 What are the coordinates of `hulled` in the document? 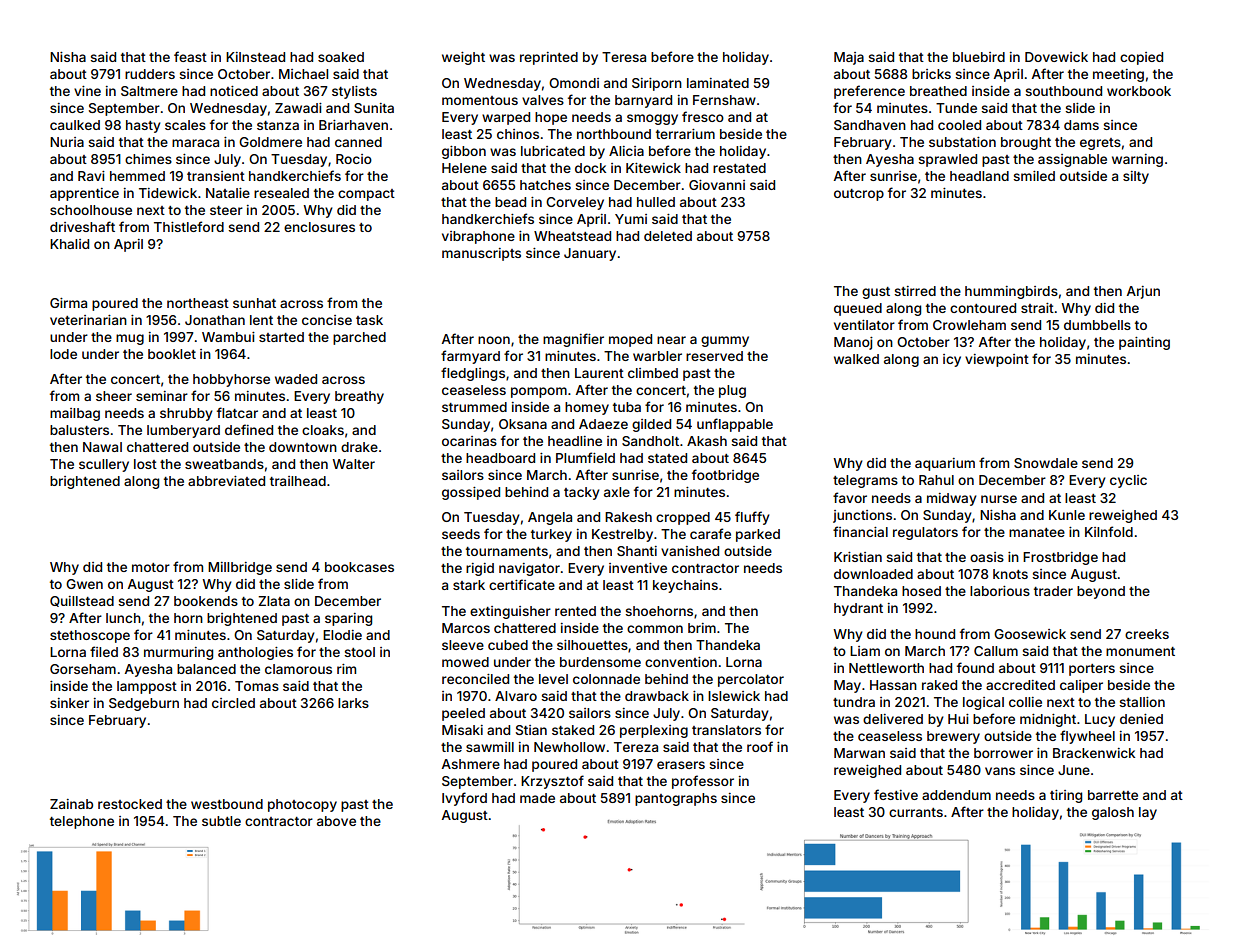 It's located at (656, 202).
